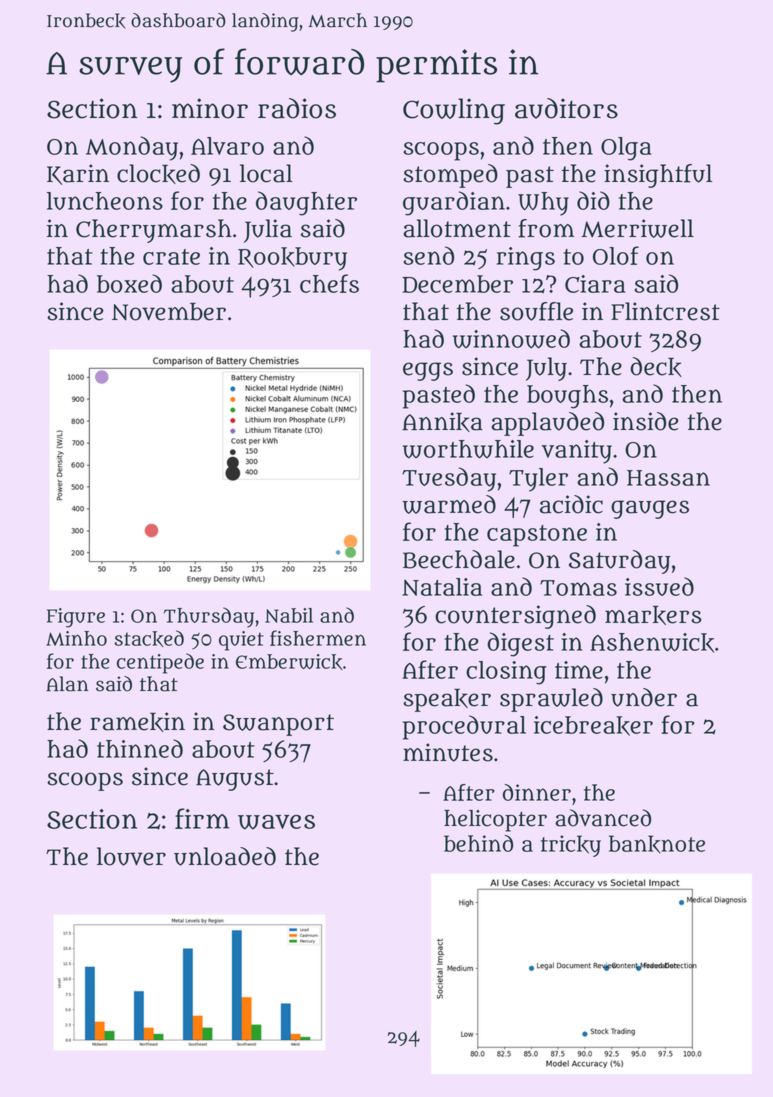  I want to click on issued, so click(659, 586).
